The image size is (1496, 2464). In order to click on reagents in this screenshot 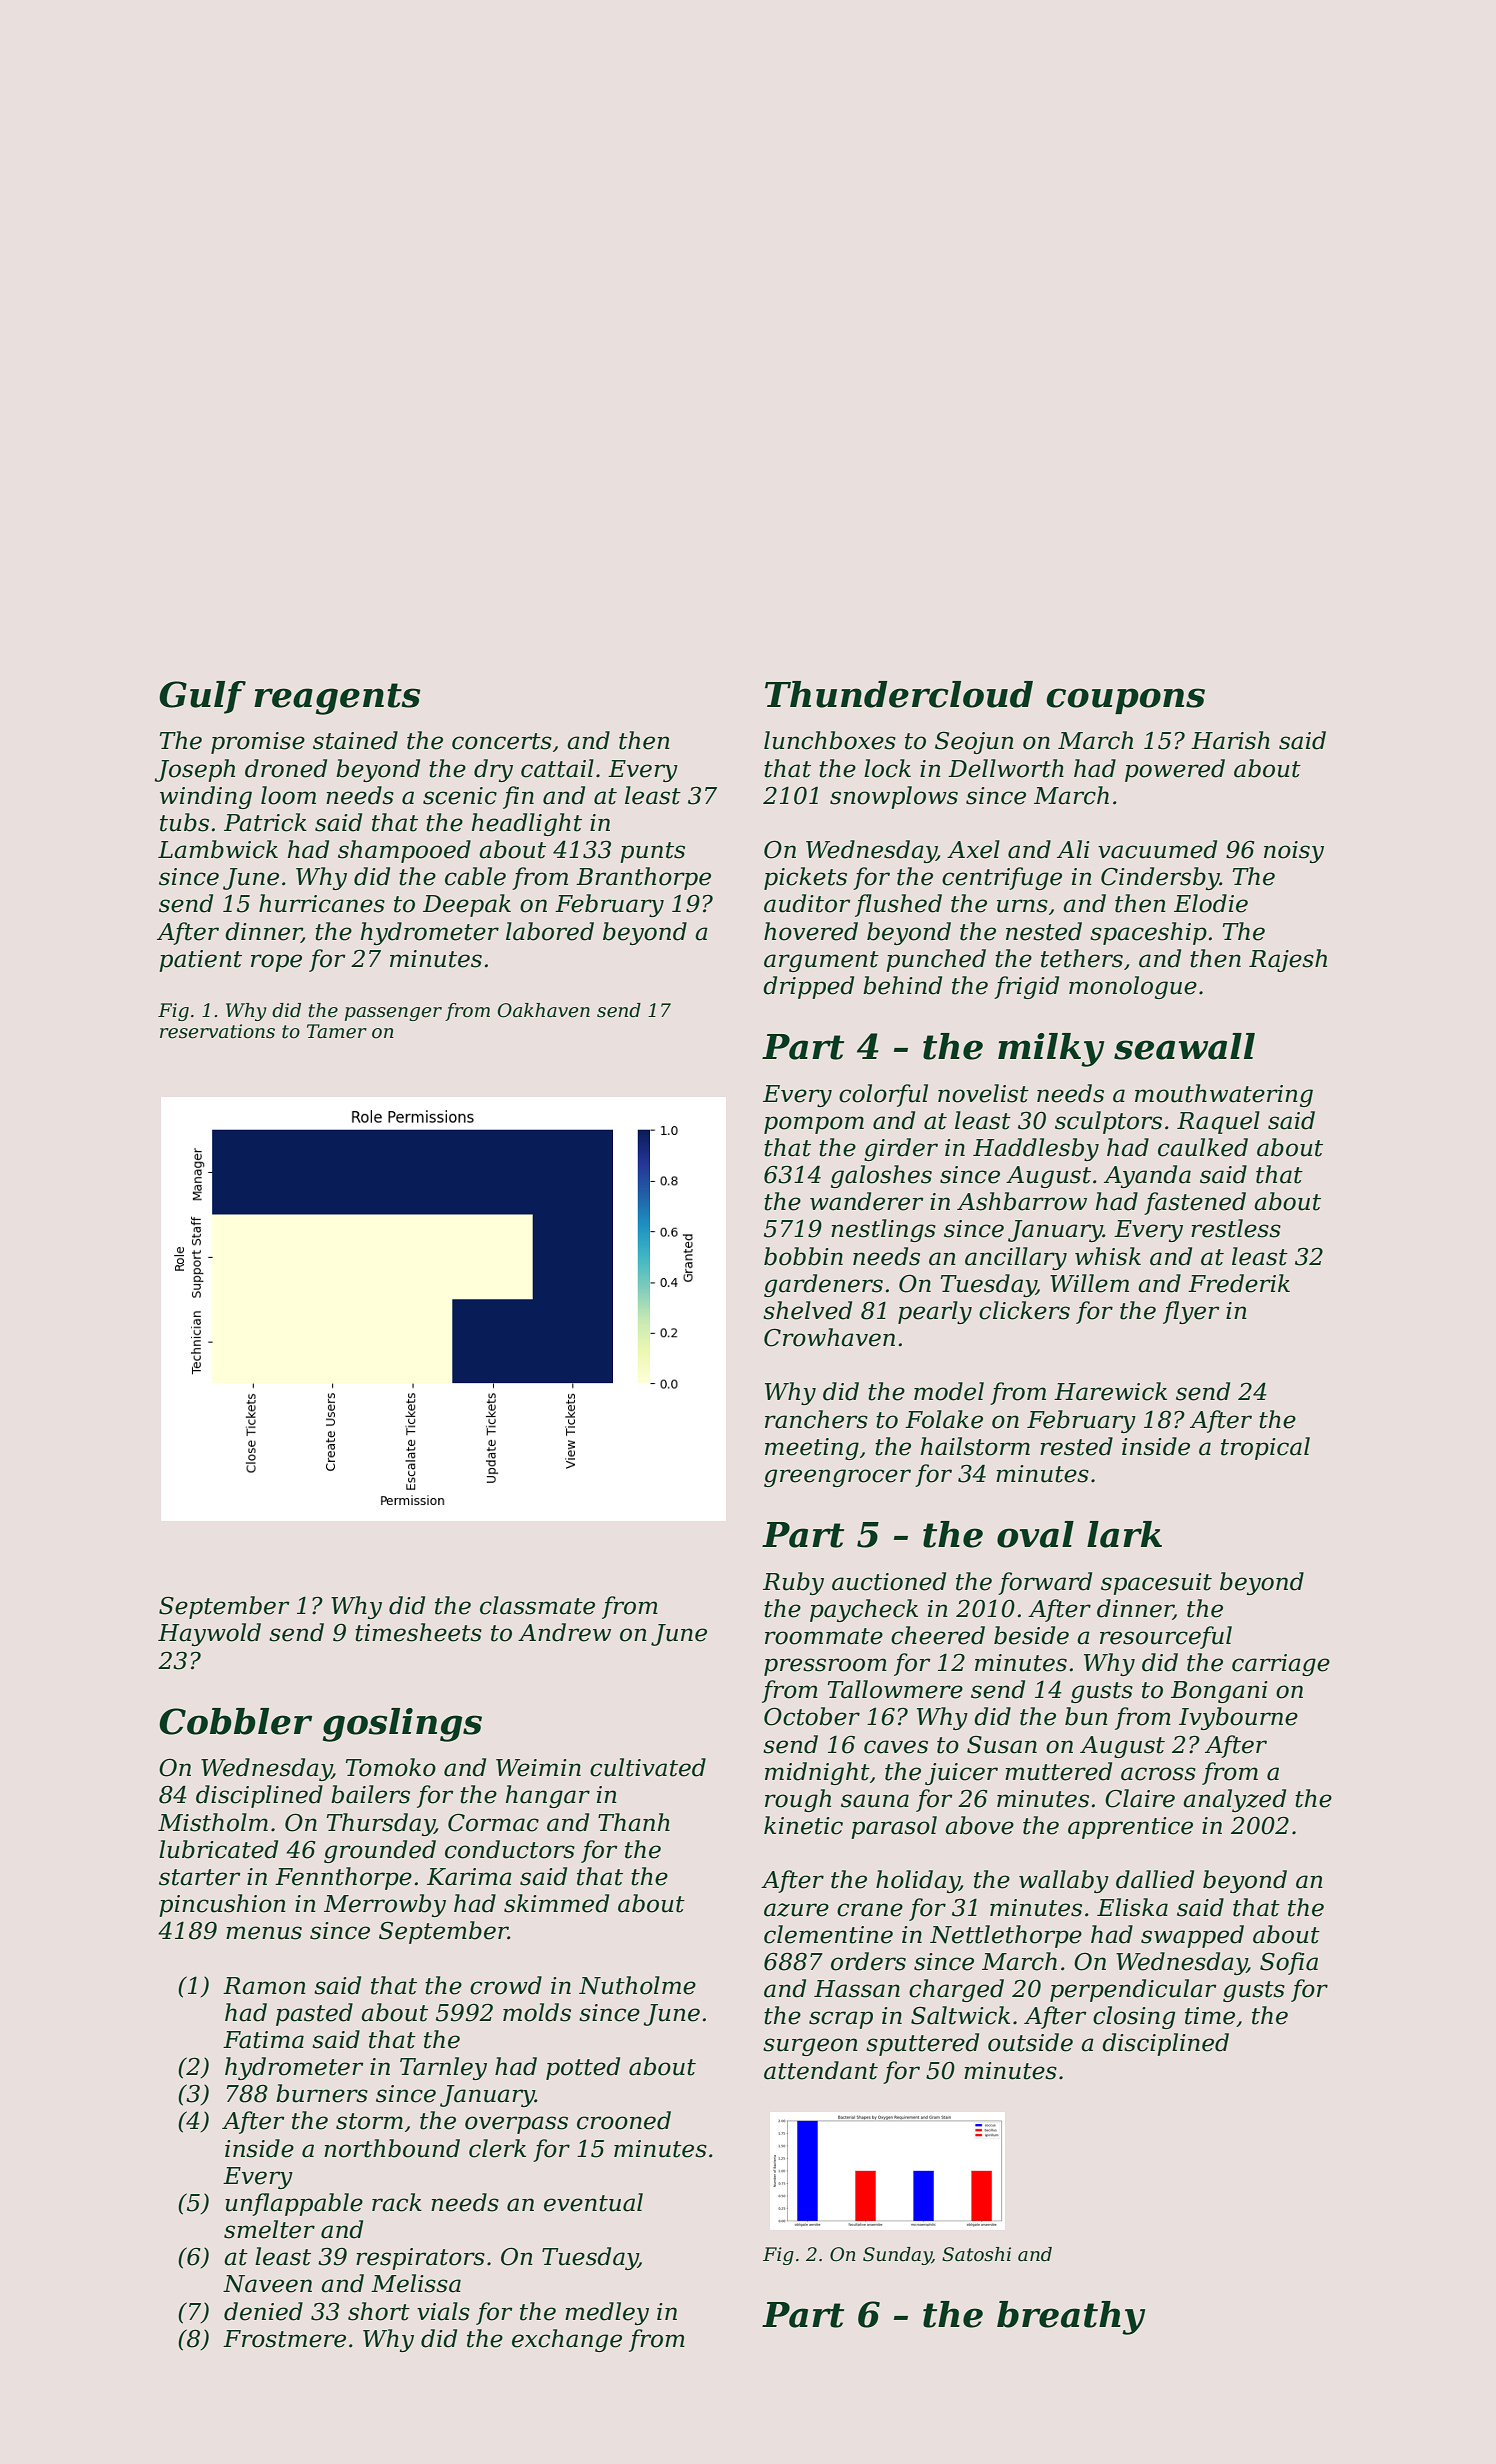, I will do `click(337, 699)`.
